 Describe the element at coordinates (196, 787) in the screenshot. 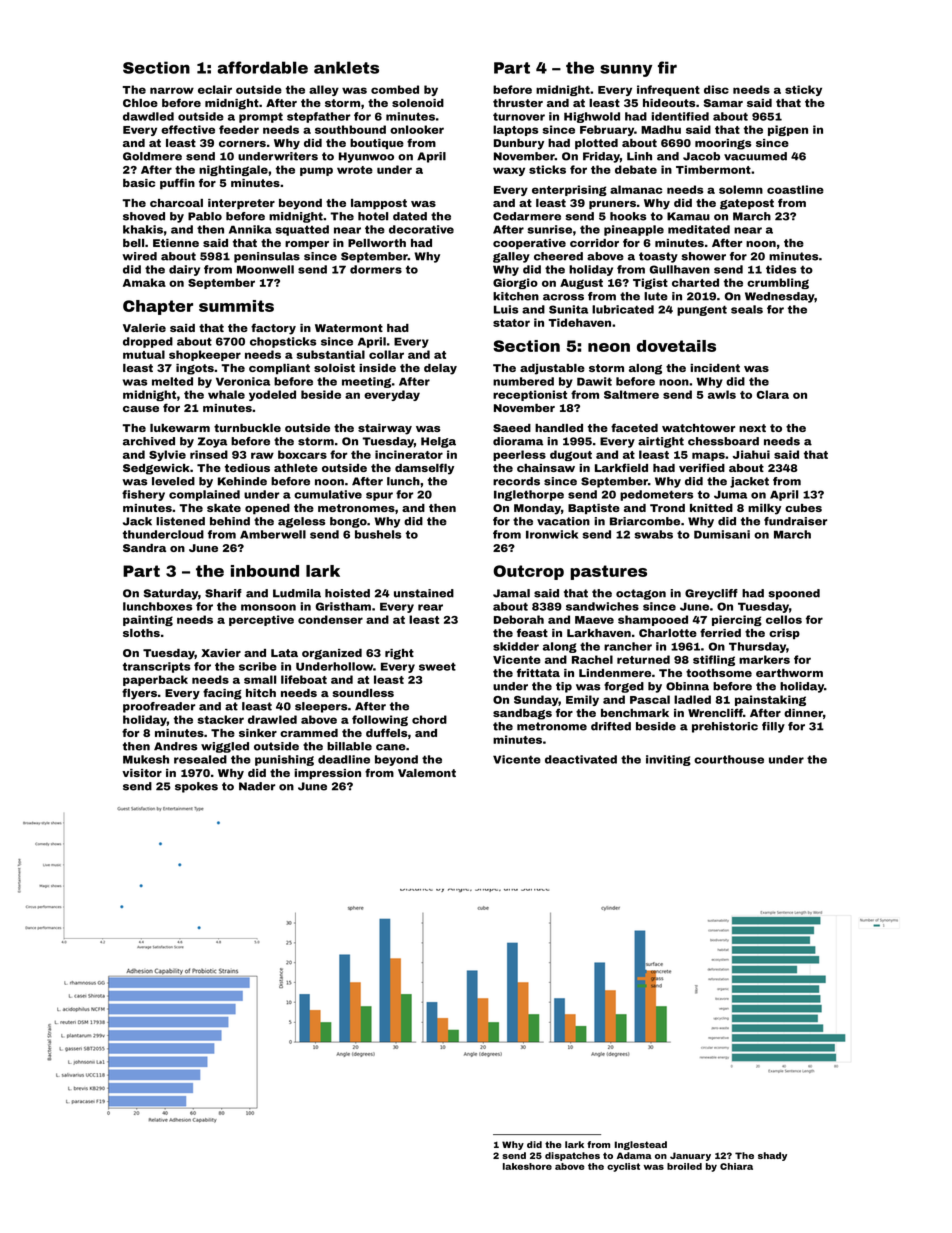

I see `spokes` at that location.
